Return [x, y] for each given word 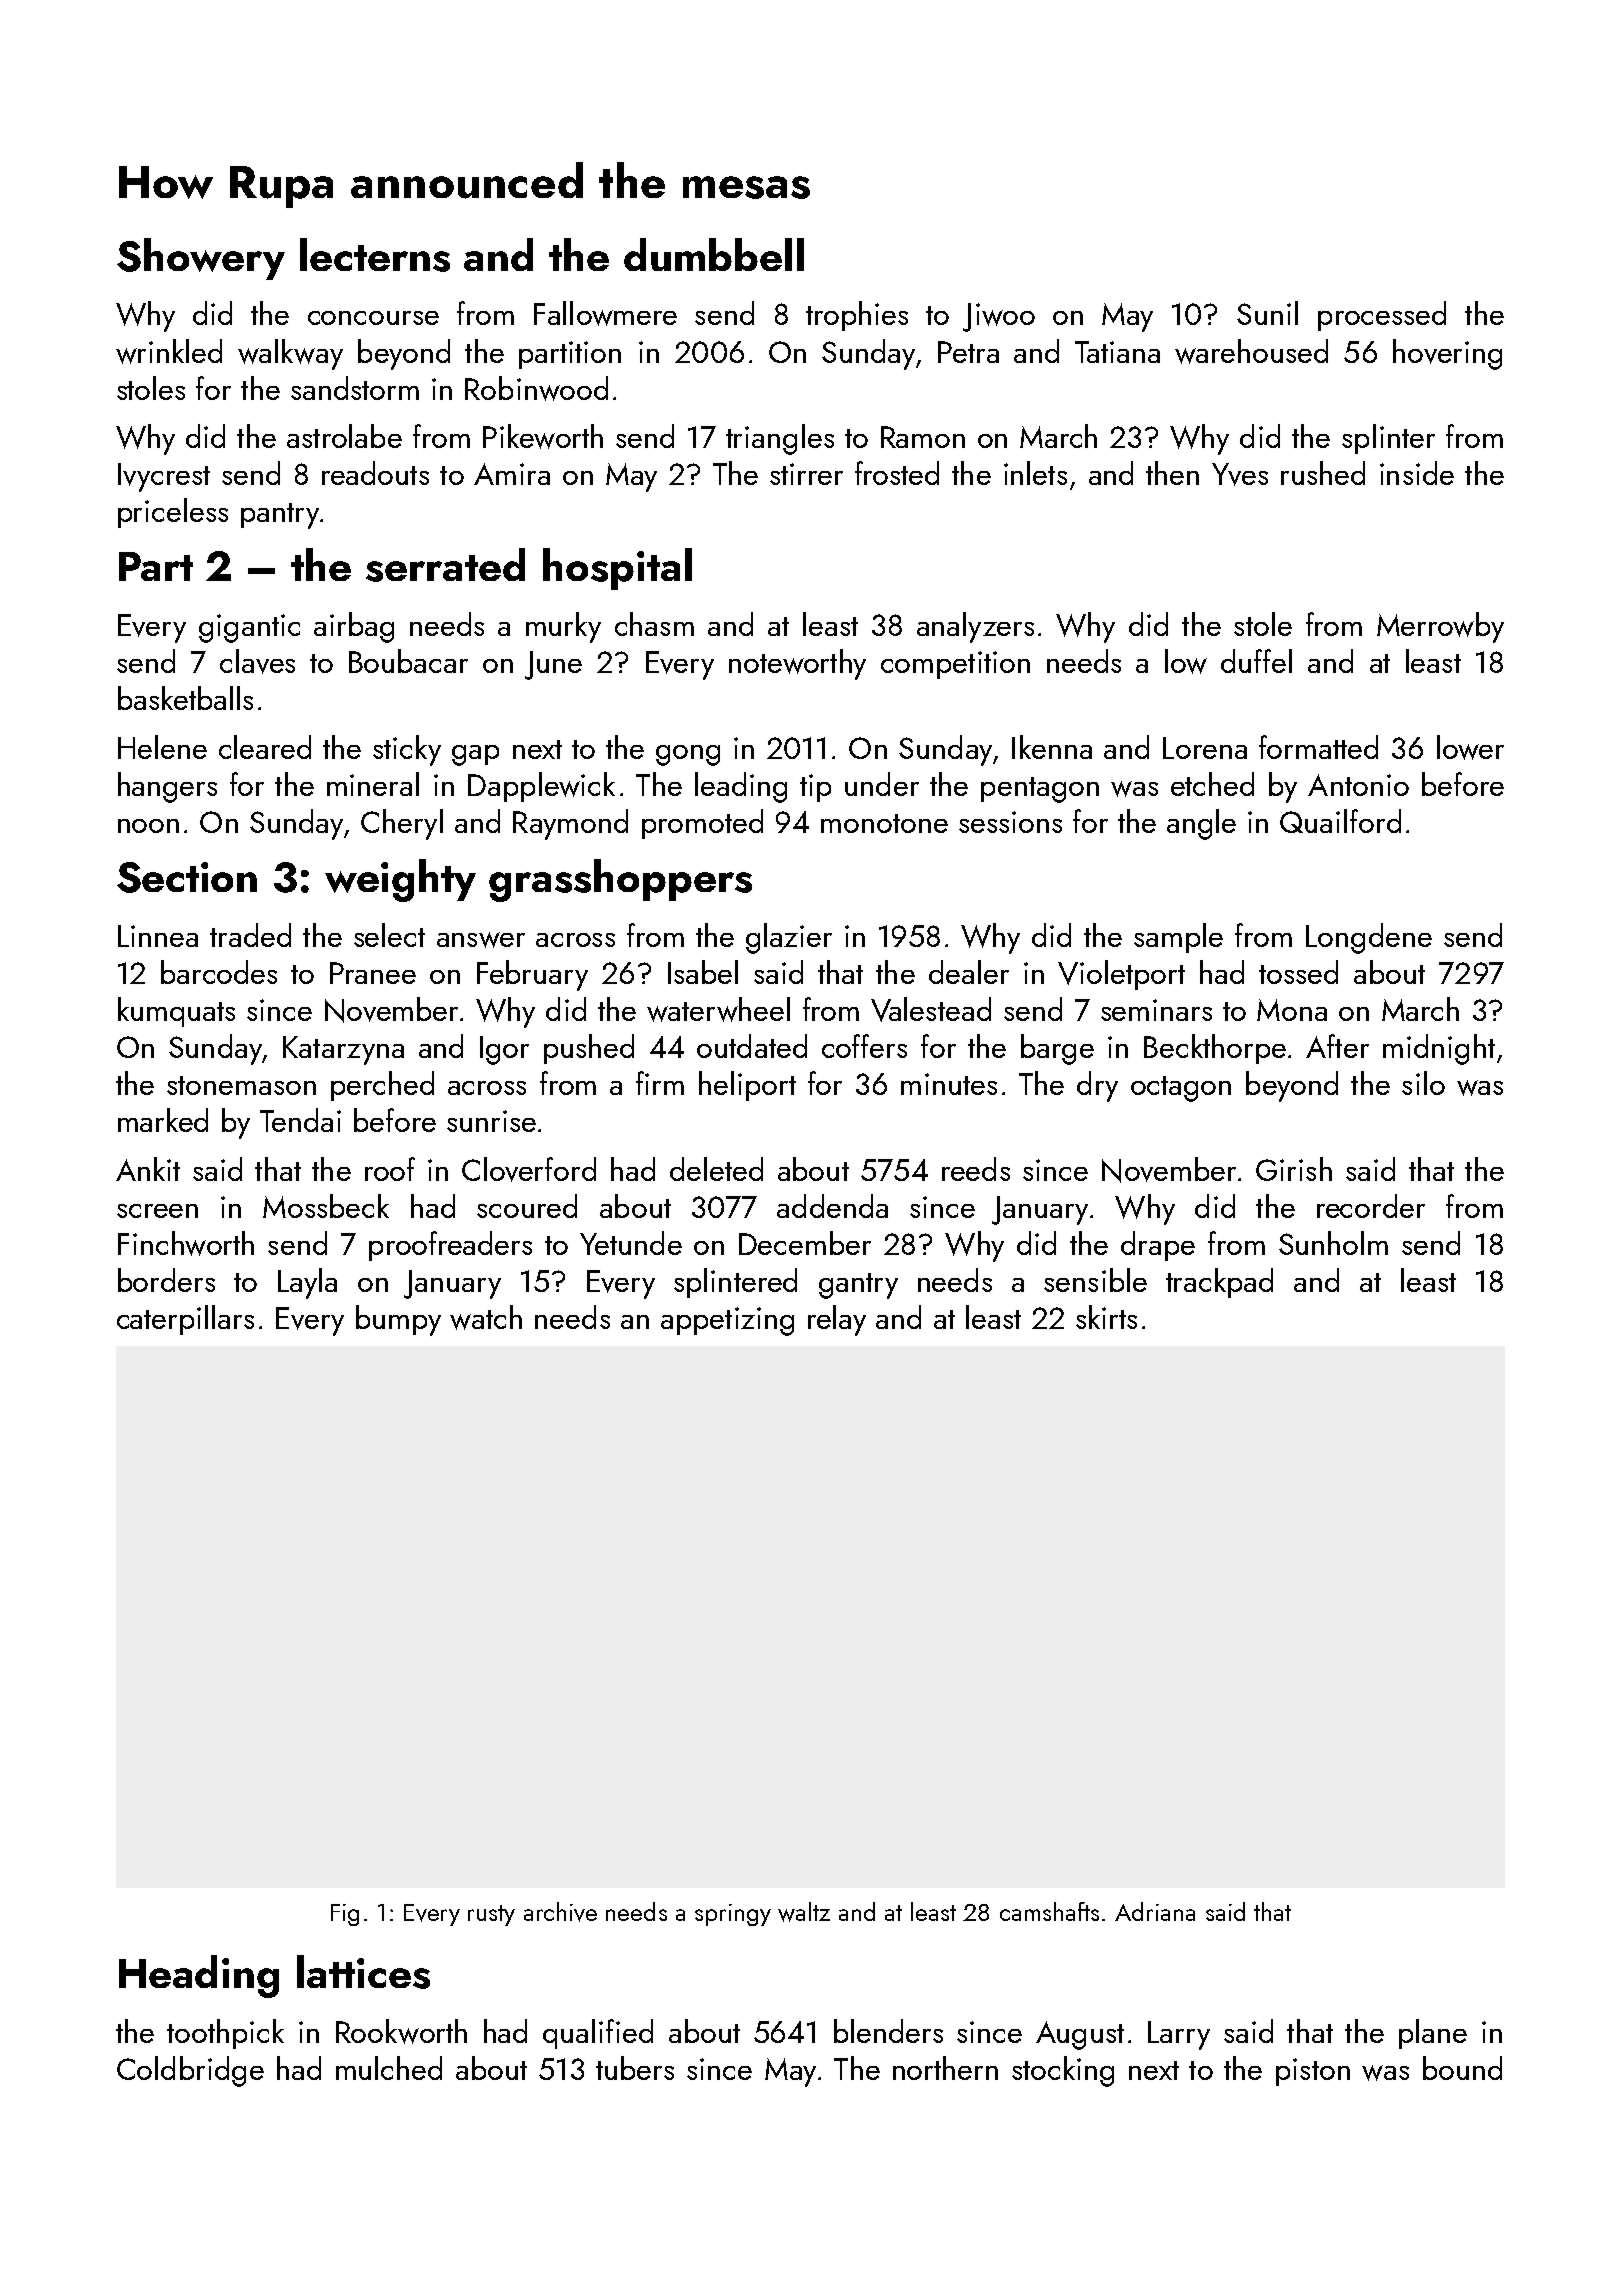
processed [1382, 316]
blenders [888, 2031]
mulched [389, 2068]
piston [1313, 2072]
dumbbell [714, 254]
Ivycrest [164, 477]
